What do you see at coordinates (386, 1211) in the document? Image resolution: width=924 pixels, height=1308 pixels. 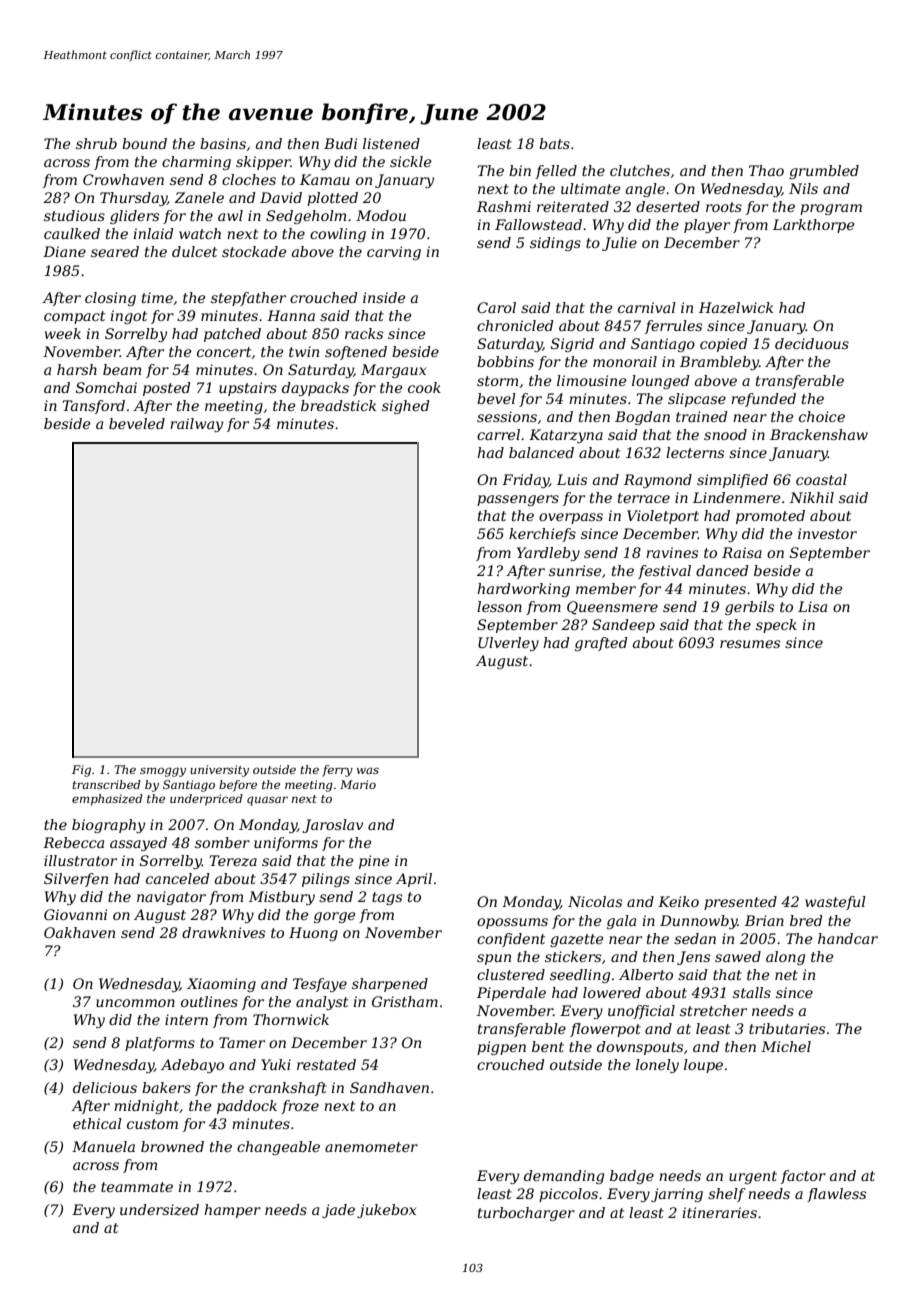 I see `jukebox` at bounding box center [386, 1211].
